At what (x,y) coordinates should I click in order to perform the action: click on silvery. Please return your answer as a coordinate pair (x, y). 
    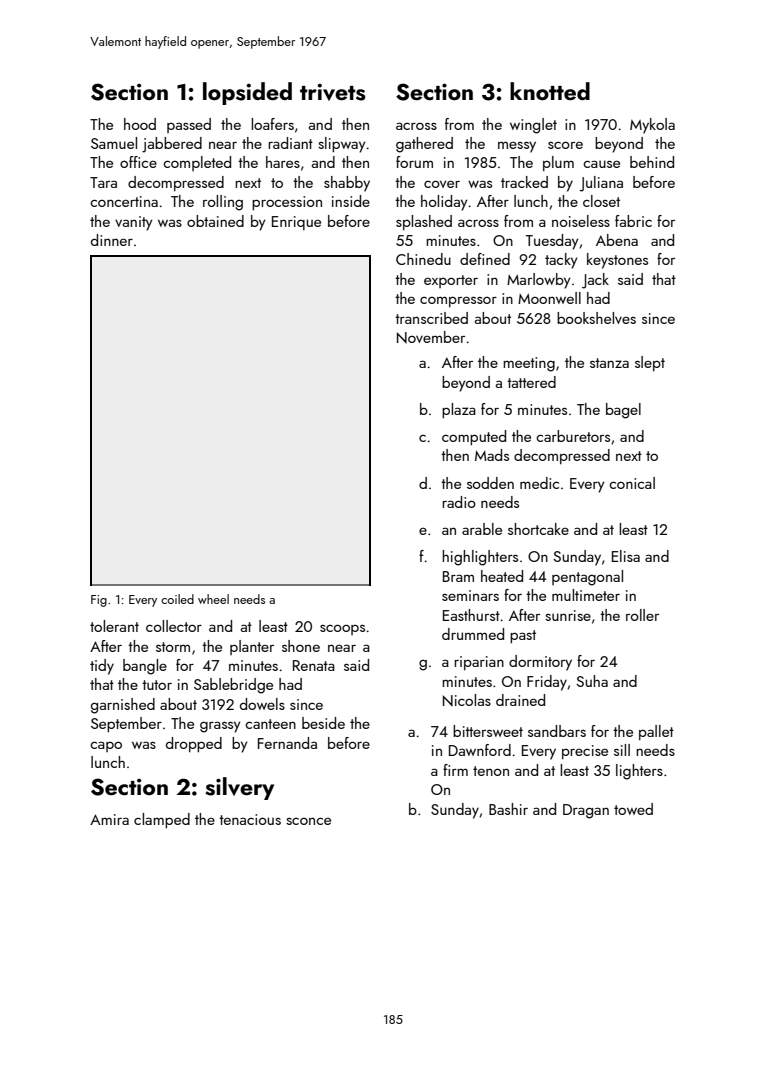
    Looking at the image, I should click on (239, 788).
